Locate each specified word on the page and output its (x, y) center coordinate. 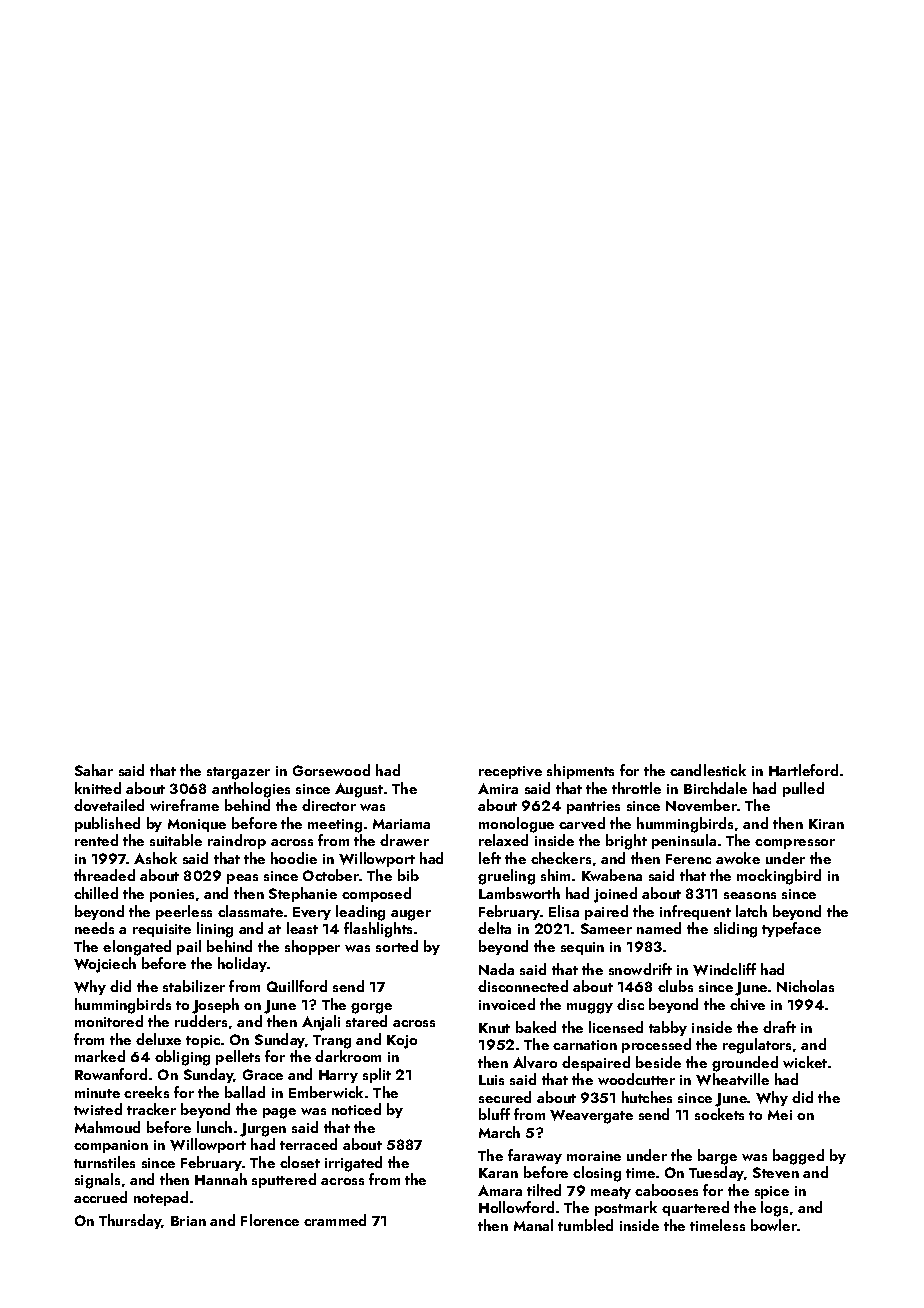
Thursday (130, 1221)
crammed (335, 1220)
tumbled (585, 1225)
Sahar (94, 770)
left (490, 858)
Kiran (826, 824)
